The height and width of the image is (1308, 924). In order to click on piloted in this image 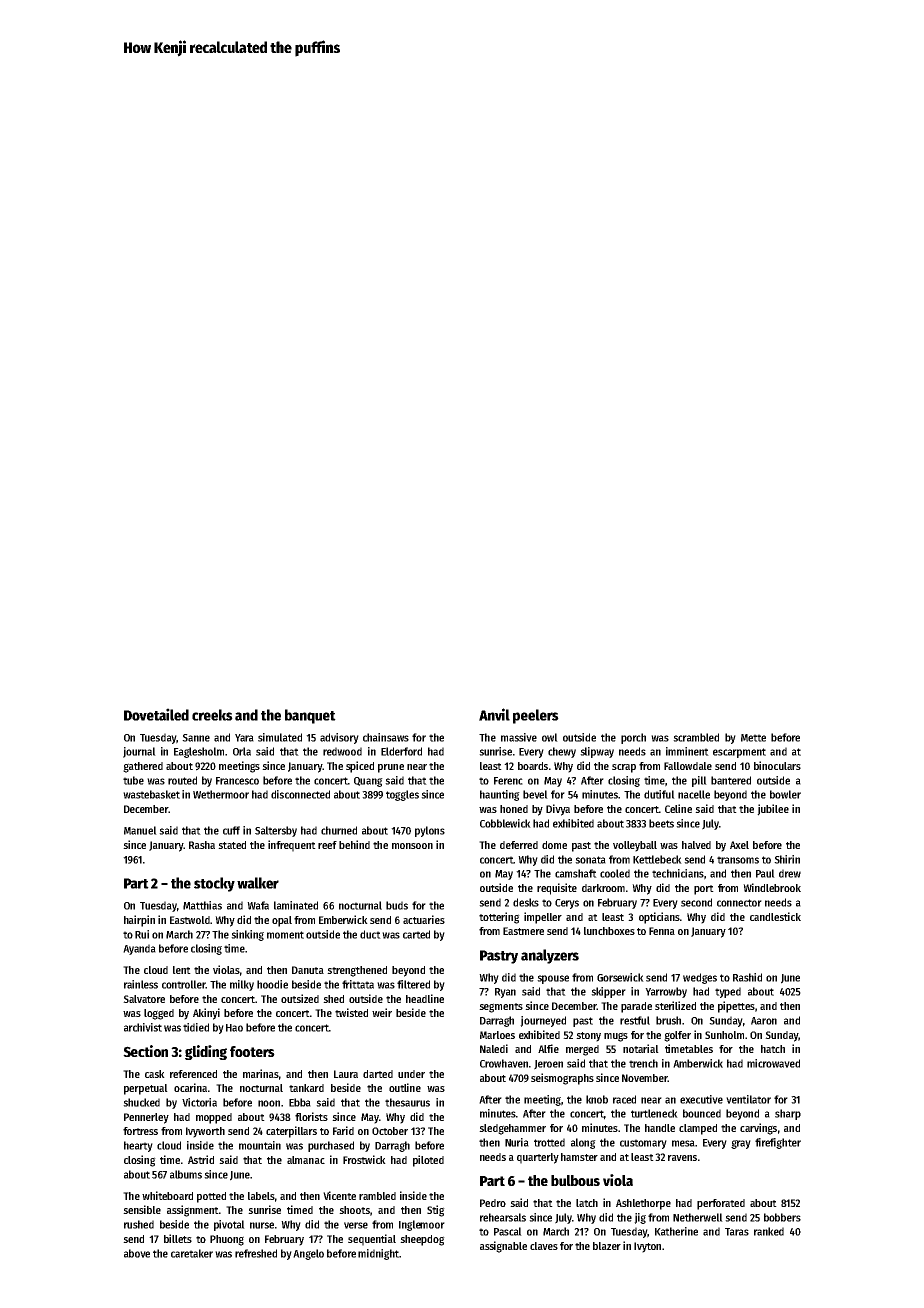, I will do `click(428, 1161)`.
